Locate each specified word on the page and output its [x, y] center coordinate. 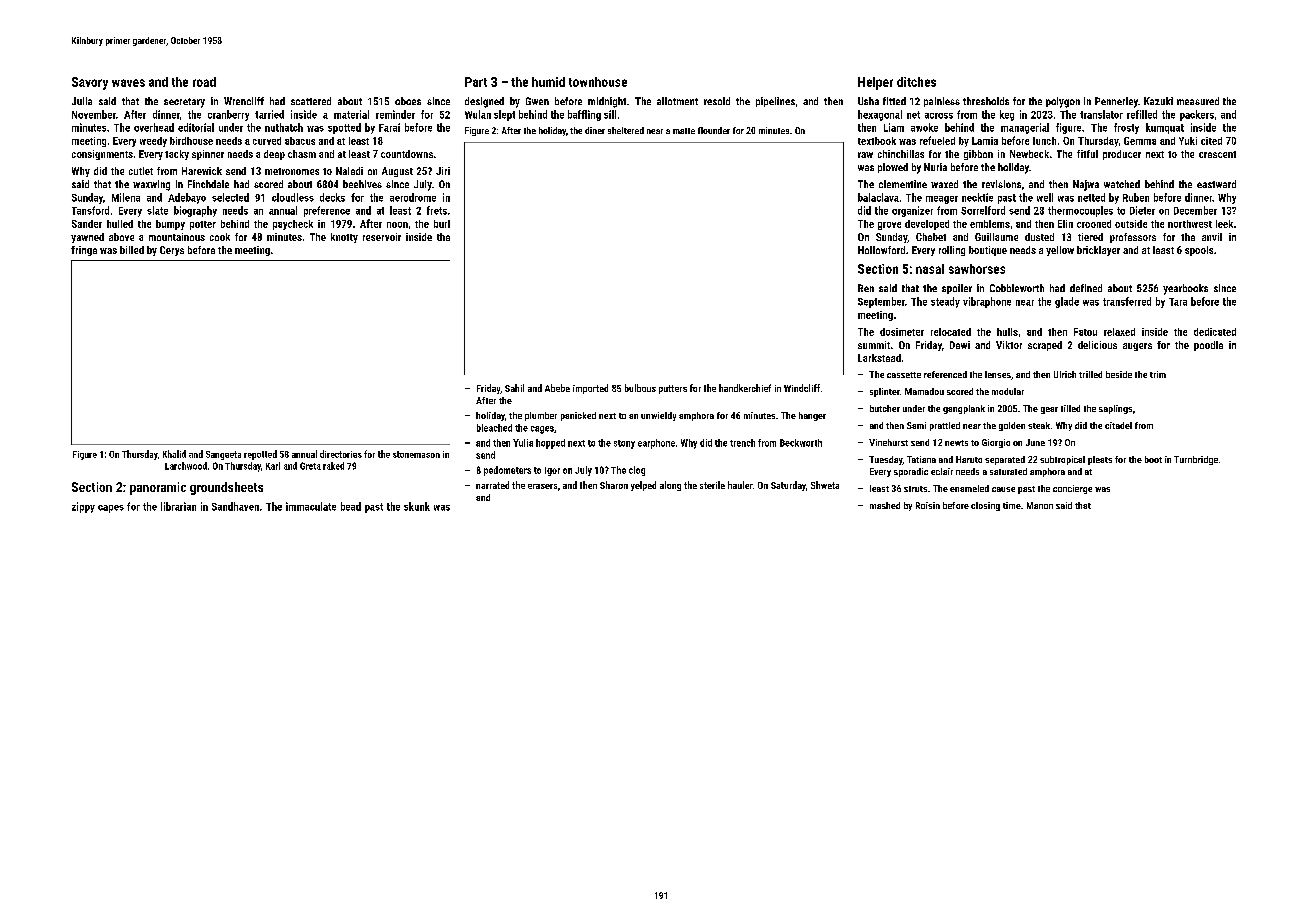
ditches [916, 82]
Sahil [514, 388]
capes [111, 509]
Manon [1040, 505]
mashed [885, 505]
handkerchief [745, 388]
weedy [153, 142]
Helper [875, 83]
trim [1158, 374]
